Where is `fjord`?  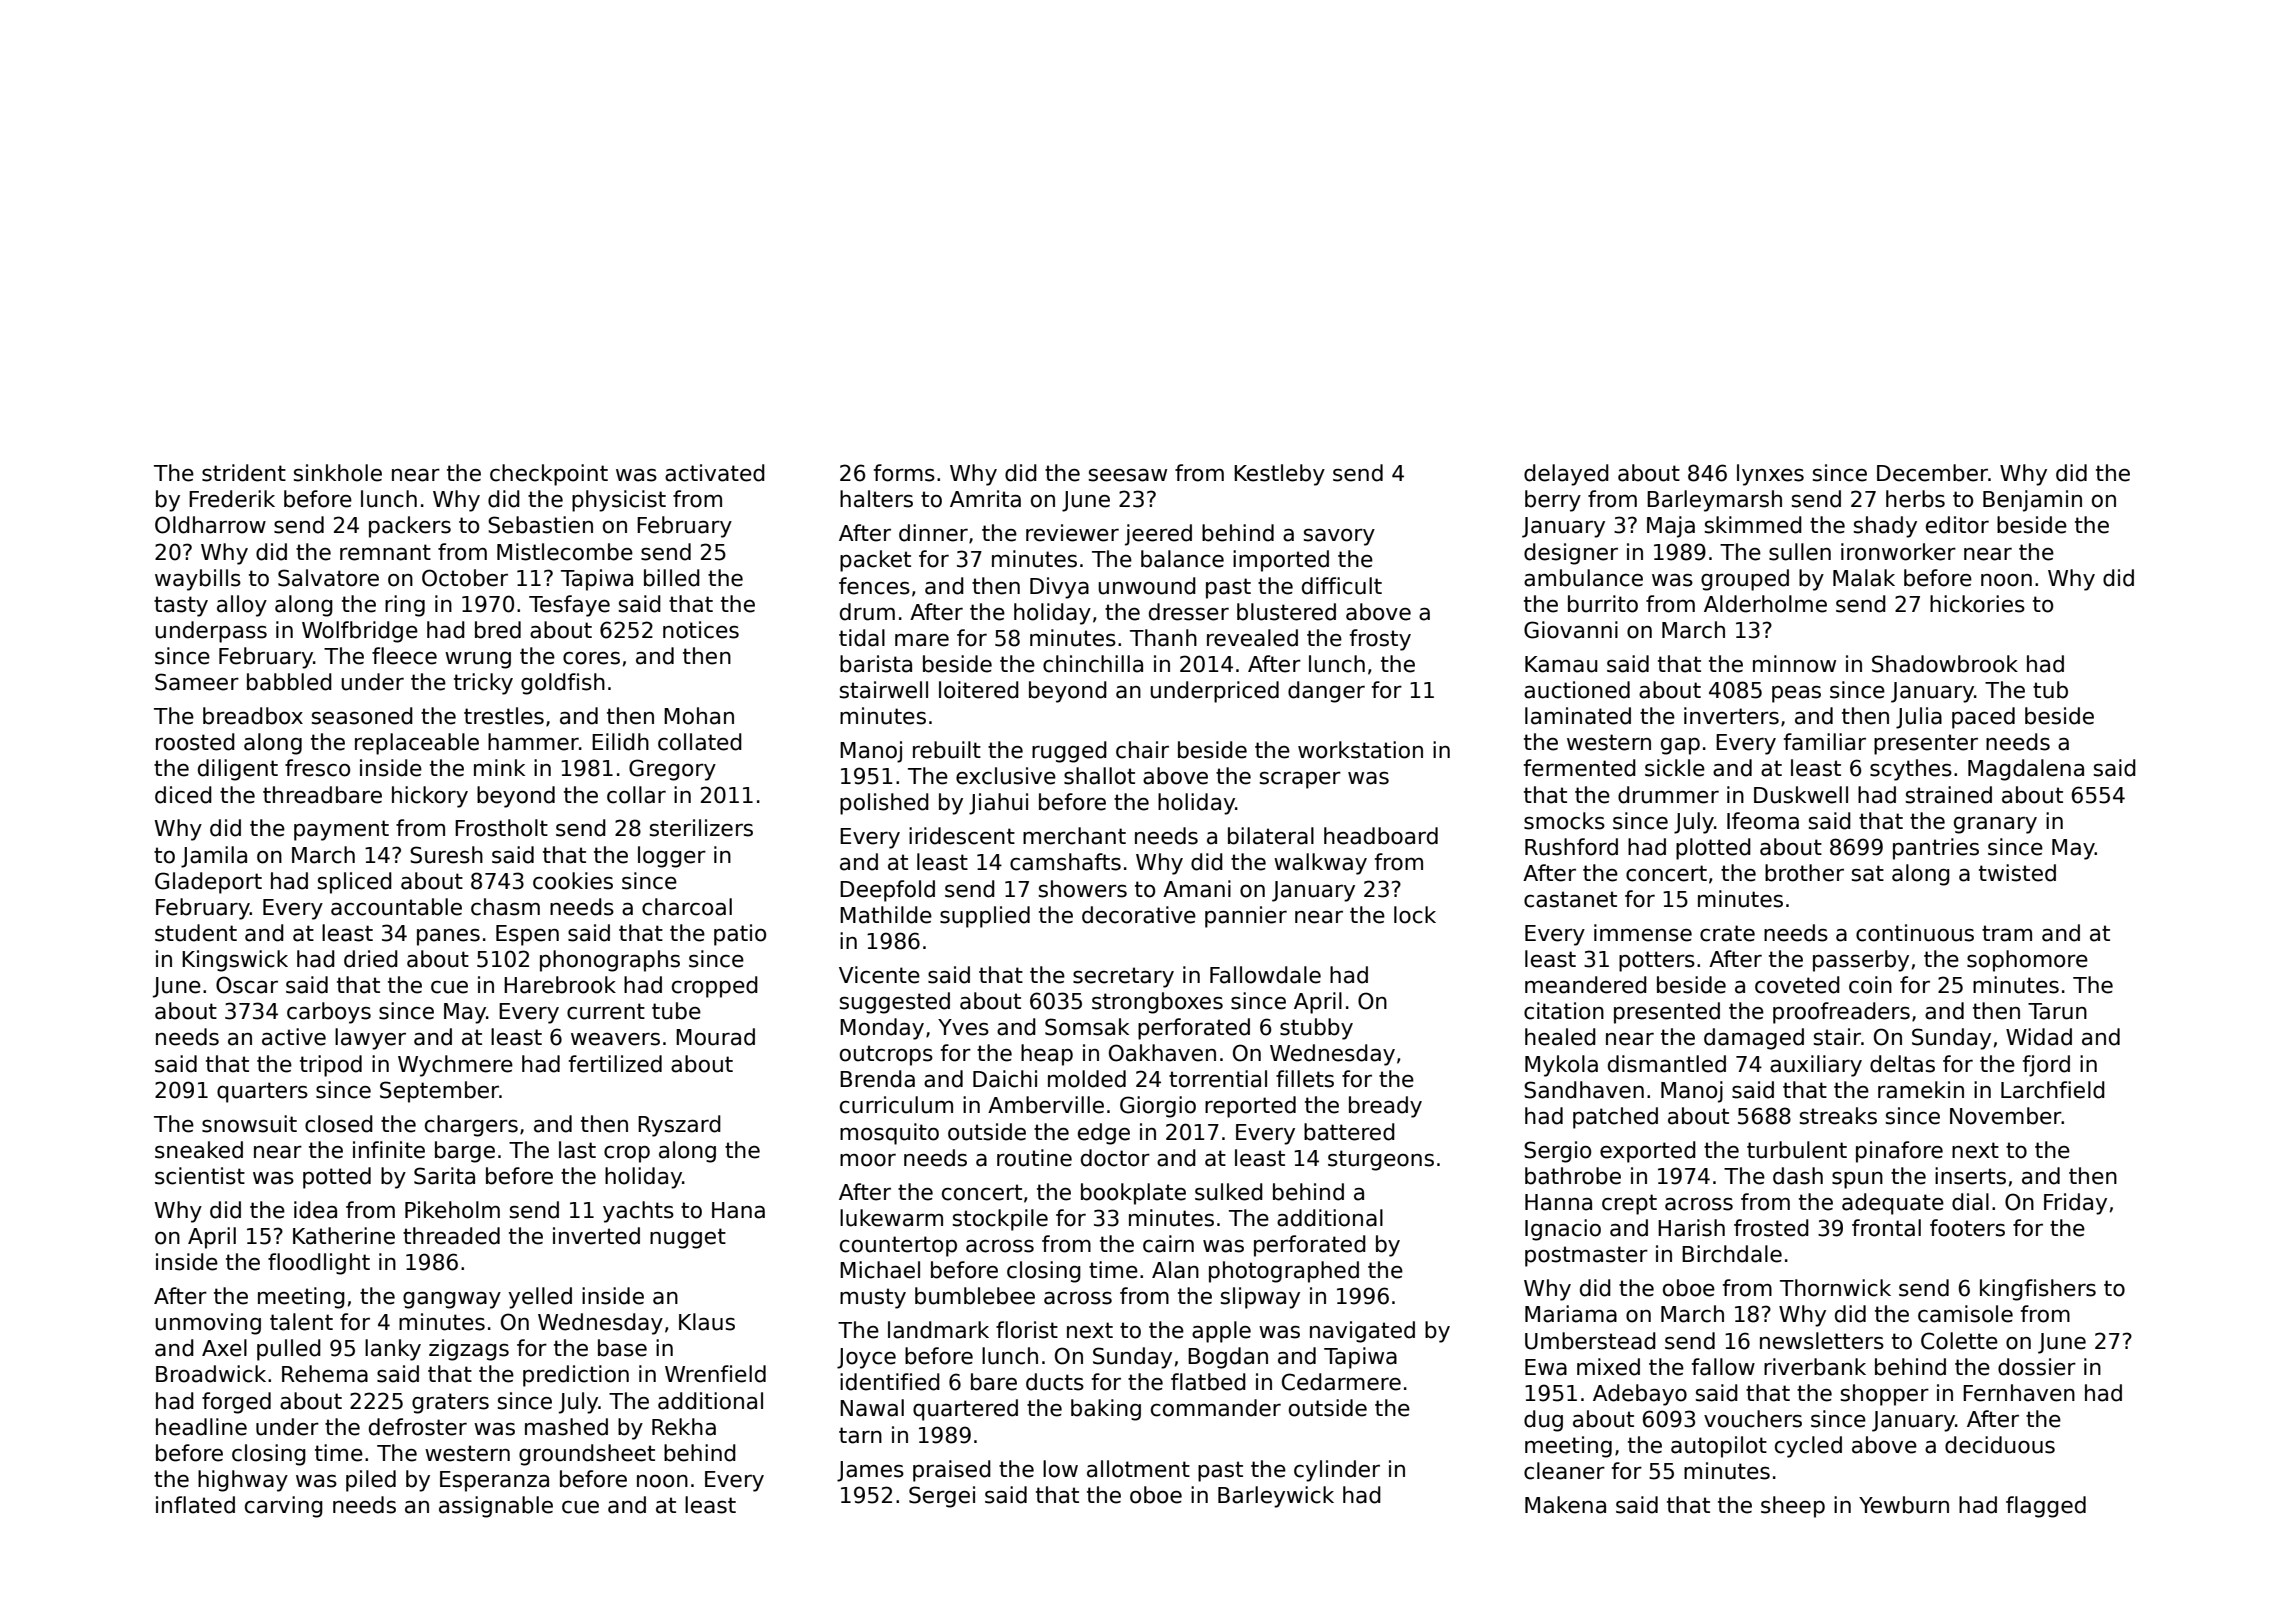
fjord is located at coordinates (2046, 1066).
